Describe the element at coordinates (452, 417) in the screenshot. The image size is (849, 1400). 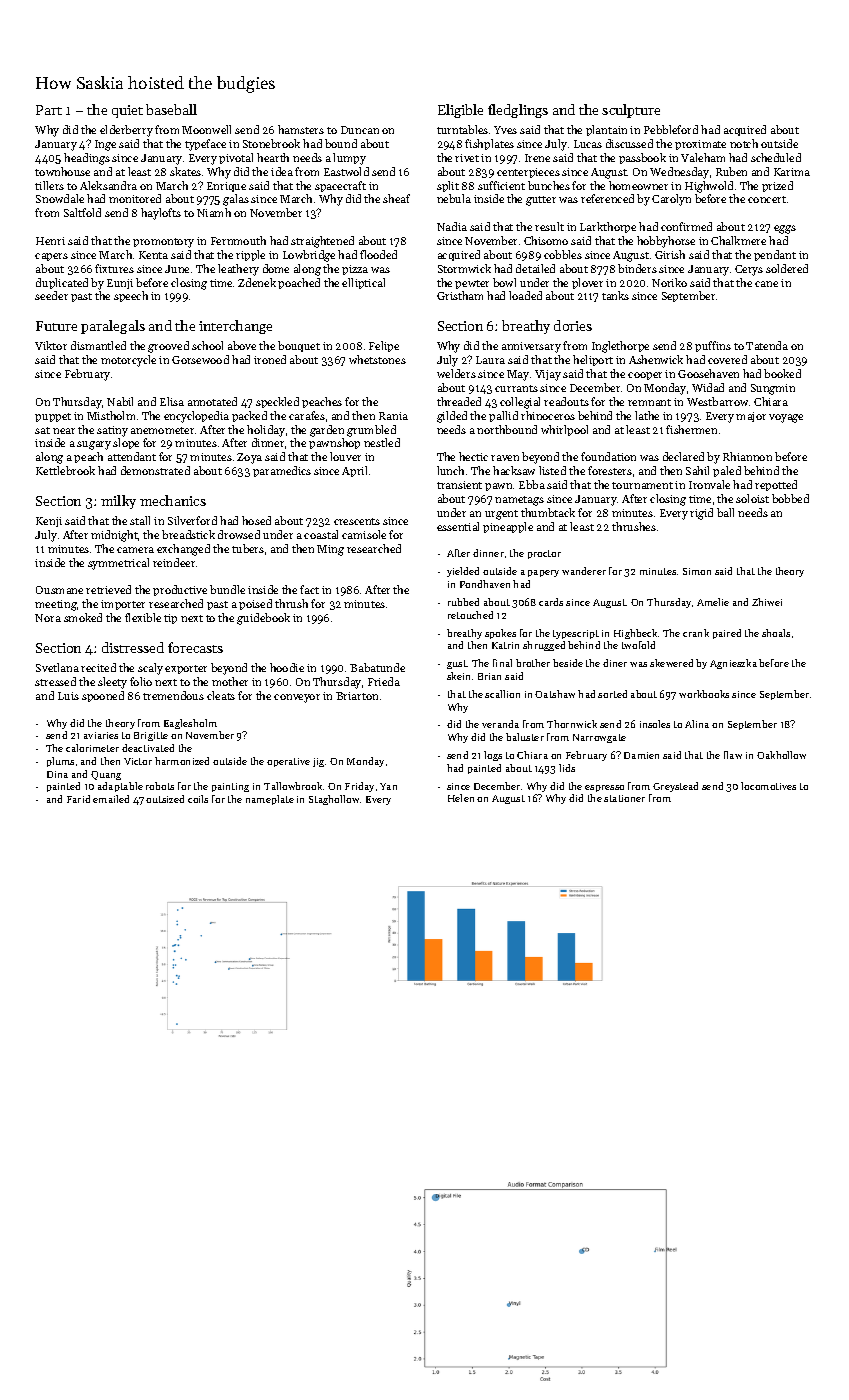
I see `gilded` at that location.
